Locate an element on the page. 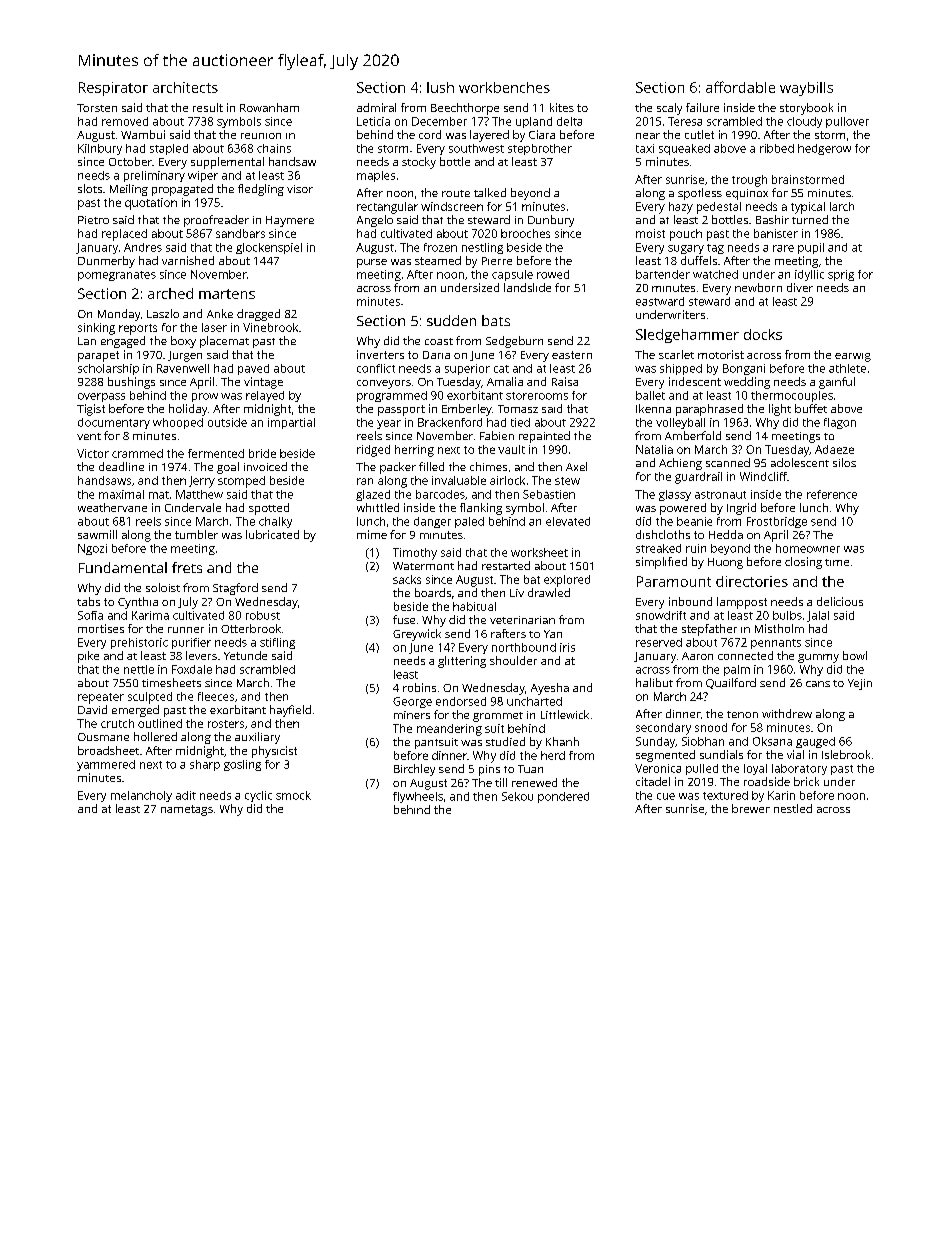 The width and height of the page is (952, 1233). flywheels is located at coordinates (418, 797).
